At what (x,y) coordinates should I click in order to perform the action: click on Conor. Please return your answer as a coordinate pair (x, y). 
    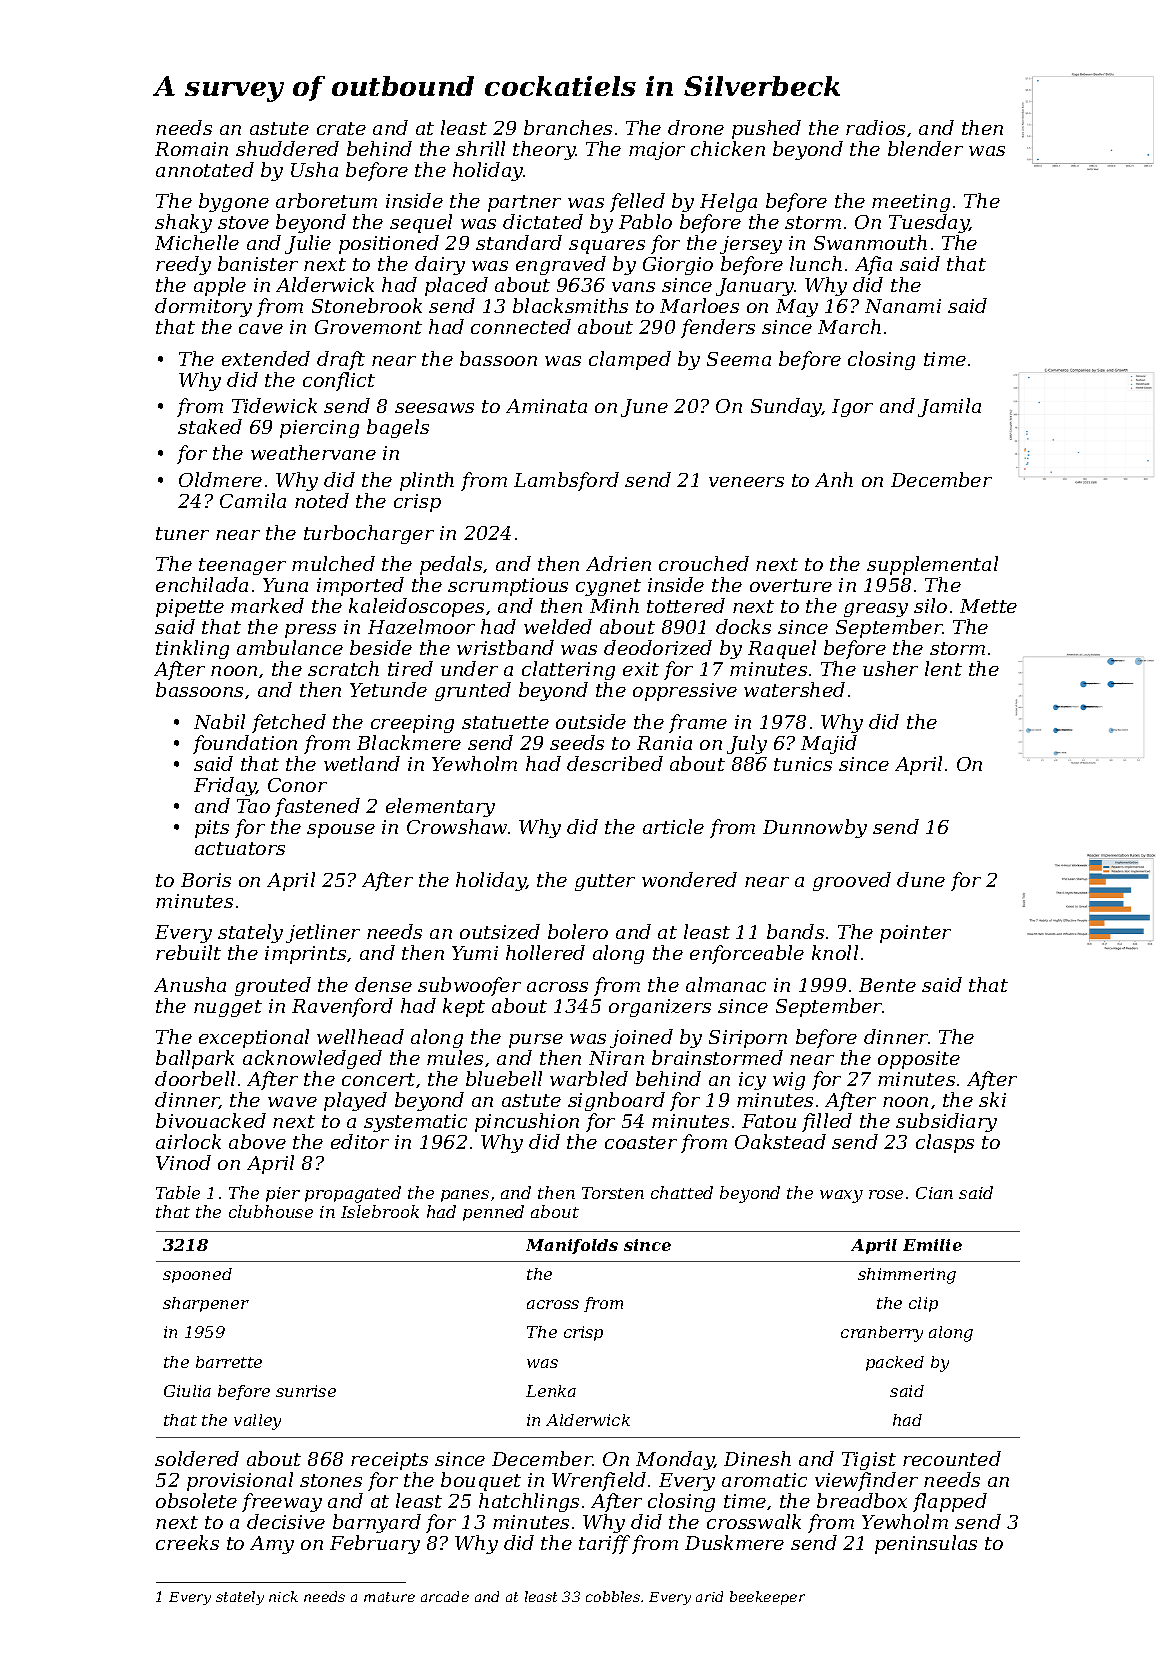
    Looking at the image, I should click on (297, 785).
